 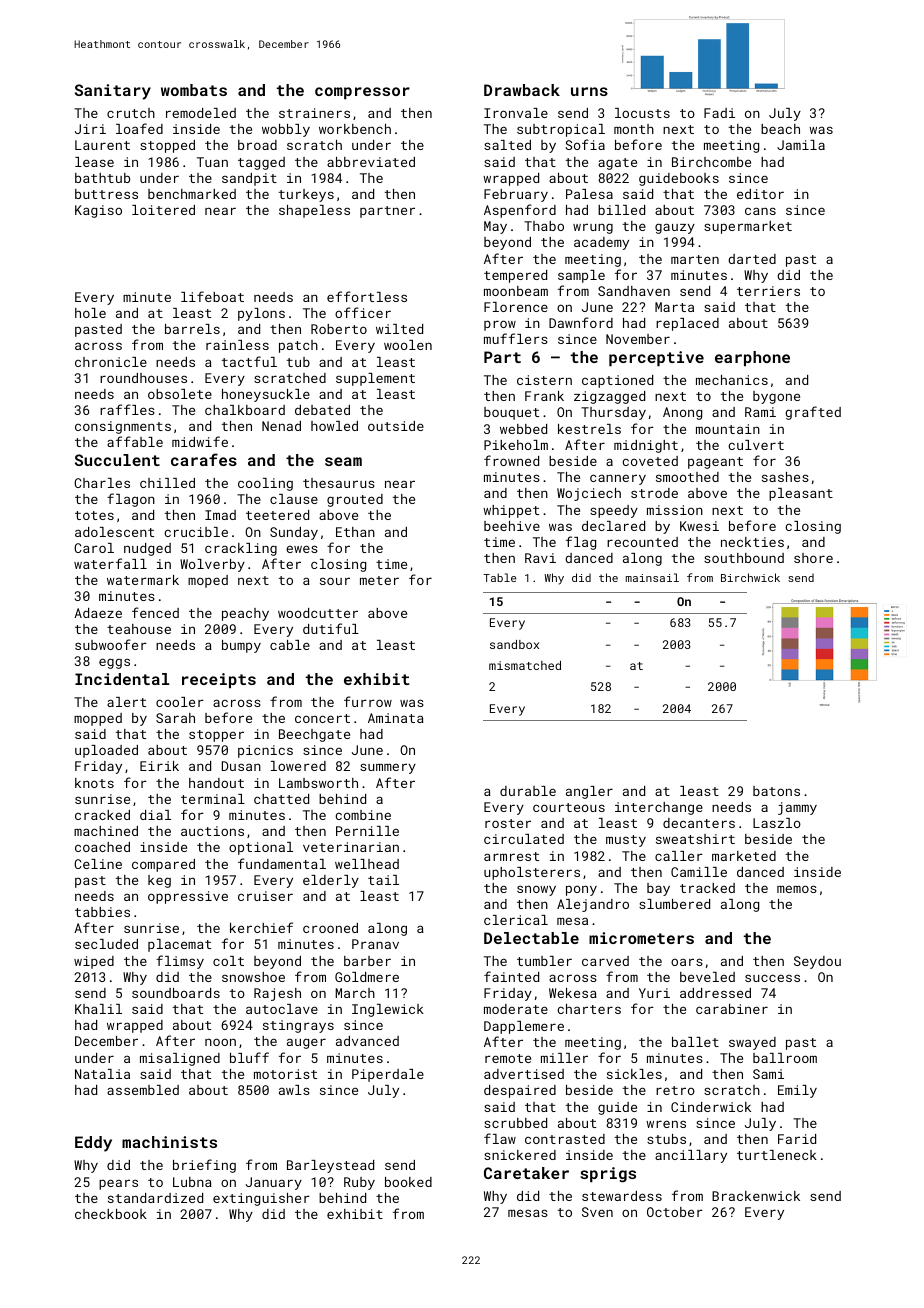 What do you see at coordinates (131, 113) in the image?
I see `crutch` at bounding box center [131, 113].
